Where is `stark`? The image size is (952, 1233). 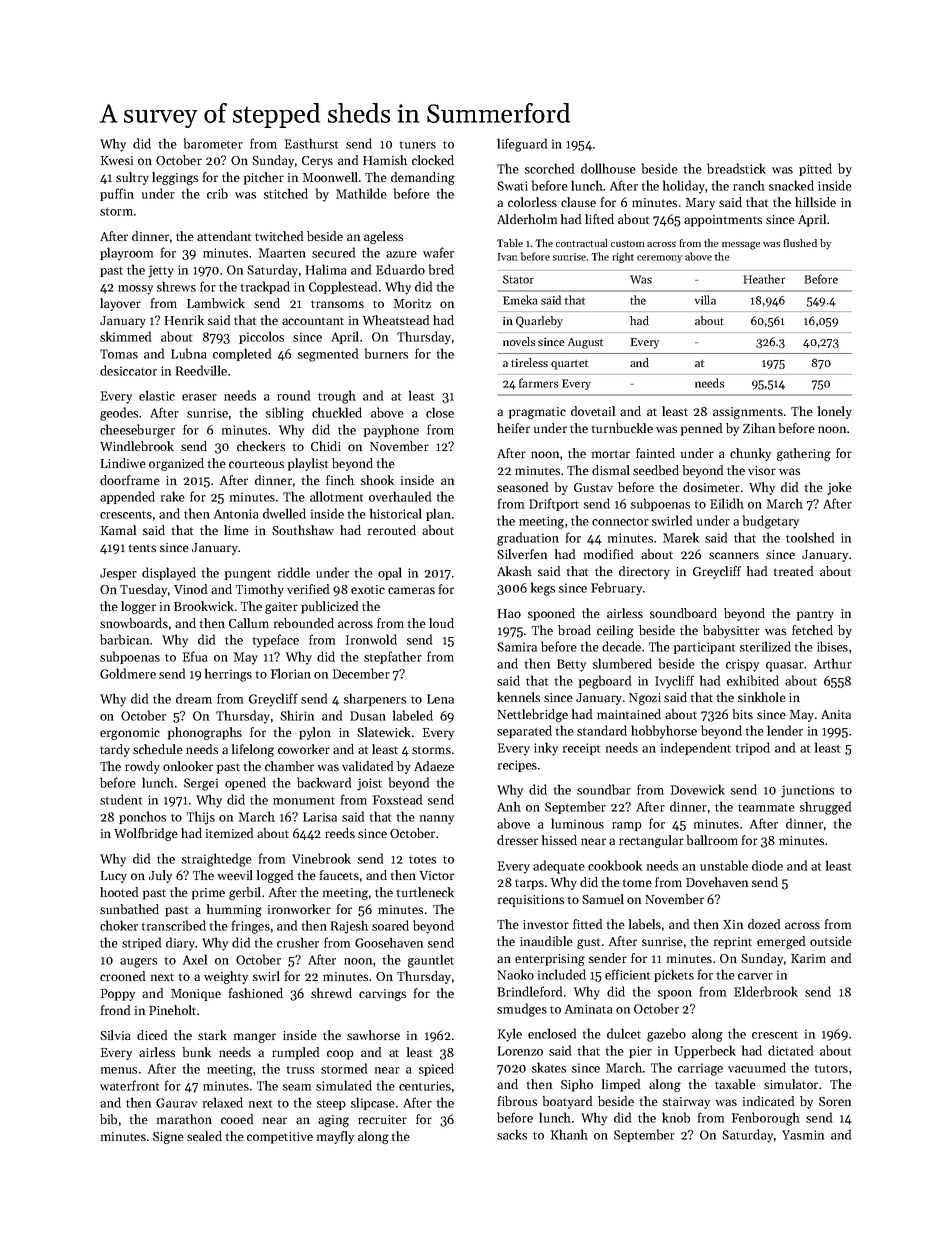 stark is located at coordinates (212, 1035).
